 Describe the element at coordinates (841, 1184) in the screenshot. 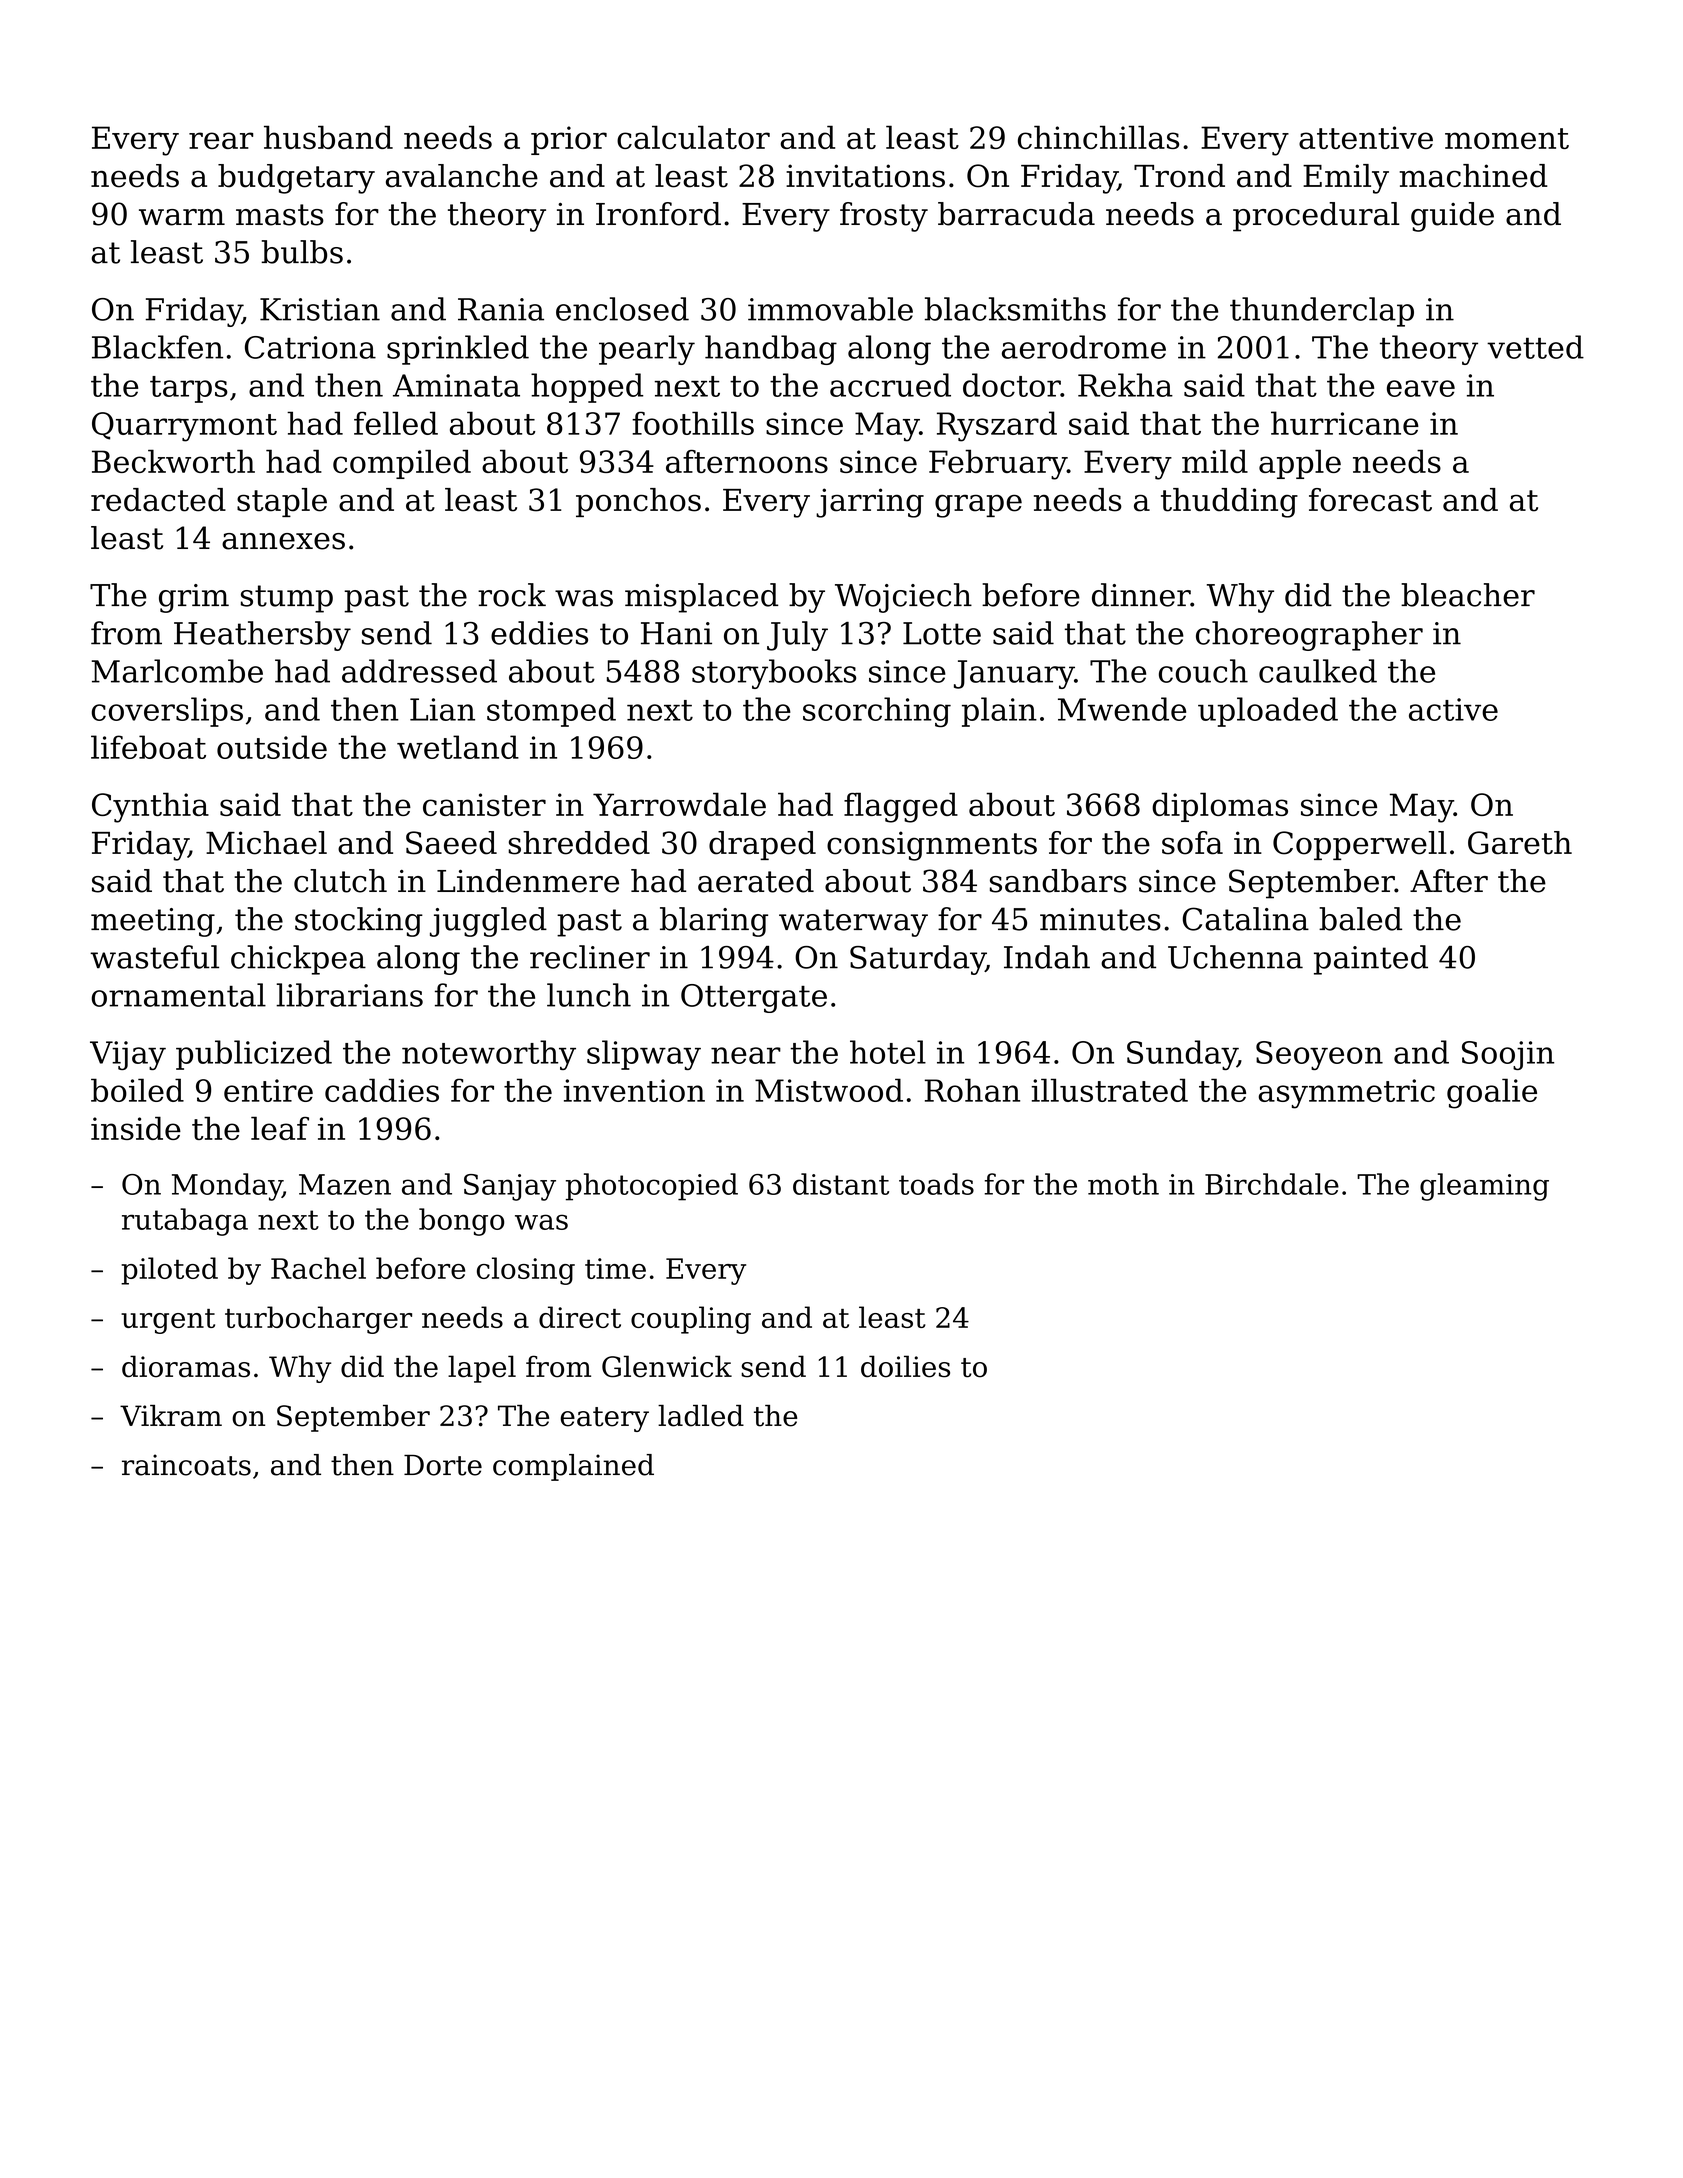

I see `distant` at that location.
